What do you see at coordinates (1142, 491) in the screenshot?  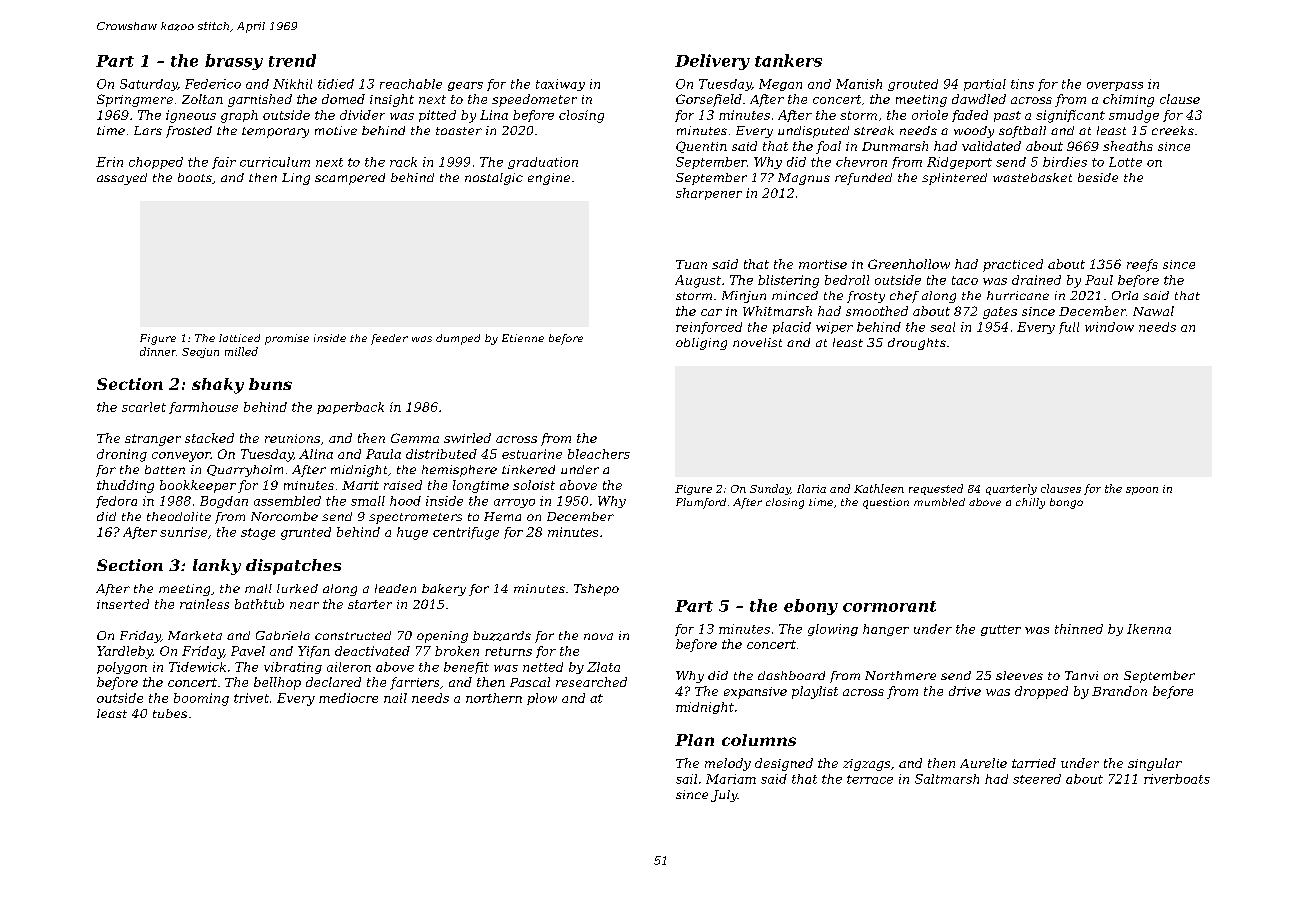 I see `spoon` at bounding box center [1142, 491].
